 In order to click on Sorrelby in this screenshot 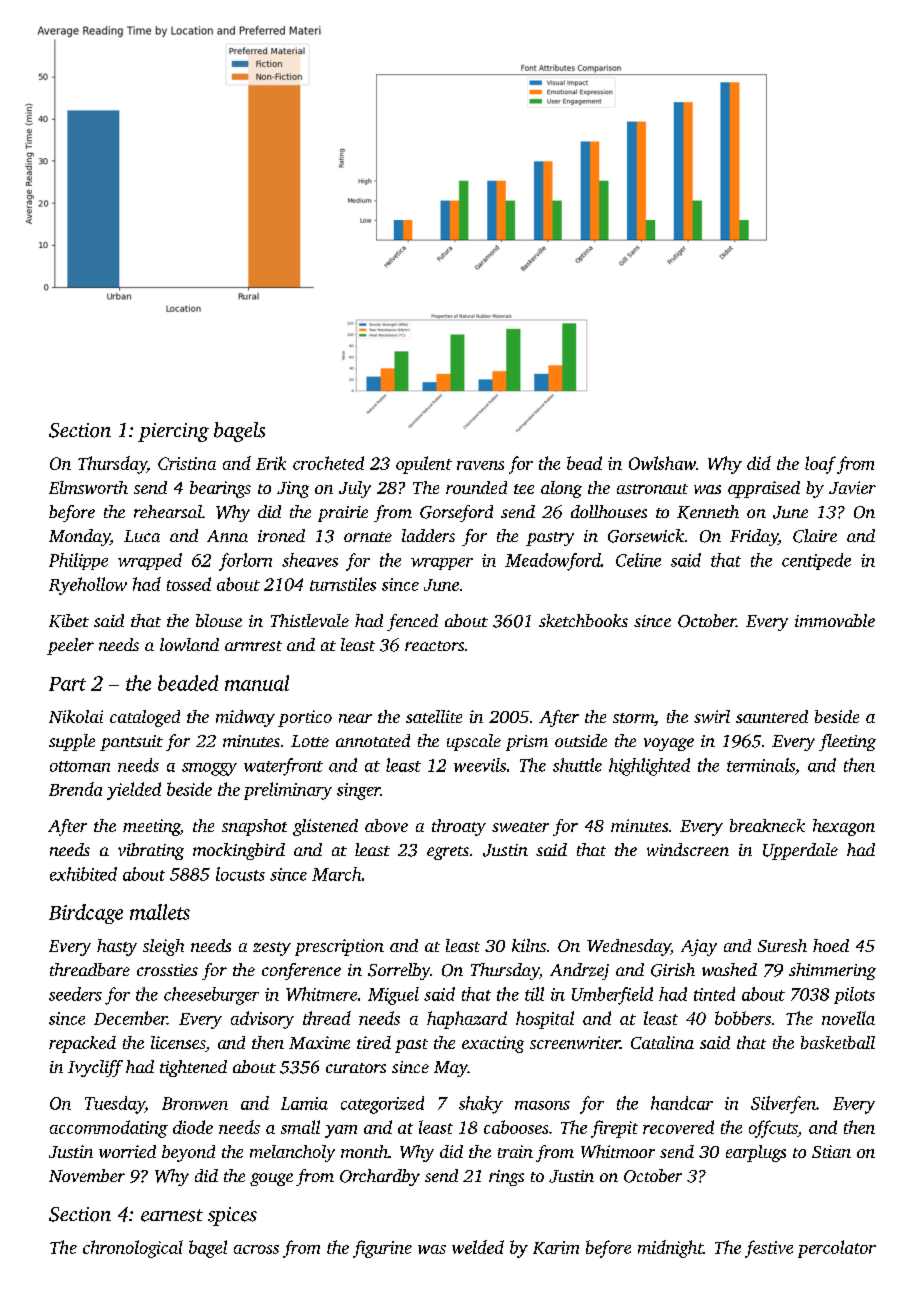, I will do `click(399, 971)`.
